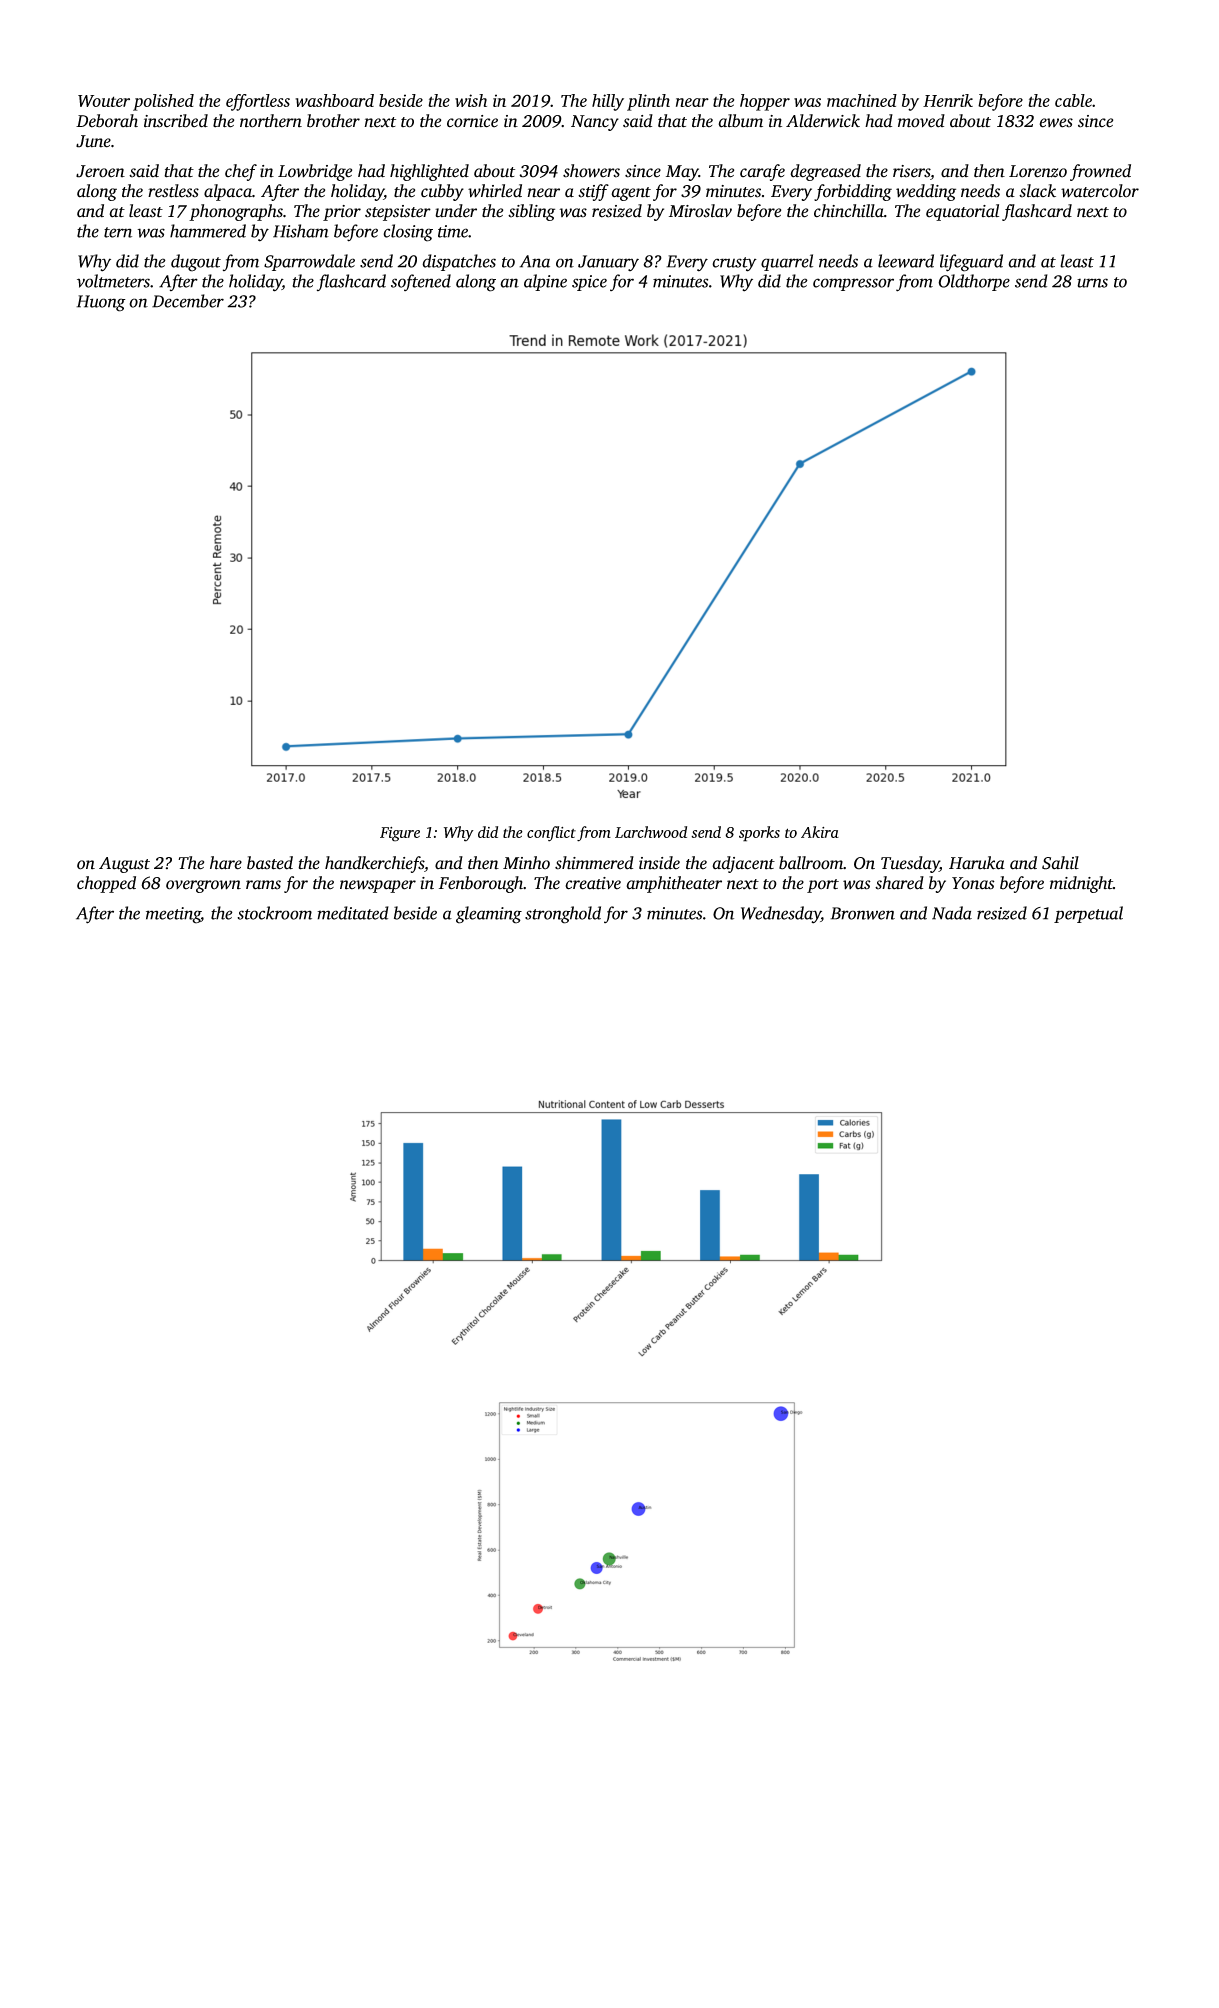 The height and width of the screenshot is (2008, 1219). What do you see at coordinates (270, 863) in the screenshot?
I see `basted` at bounding box center [270, 863].
